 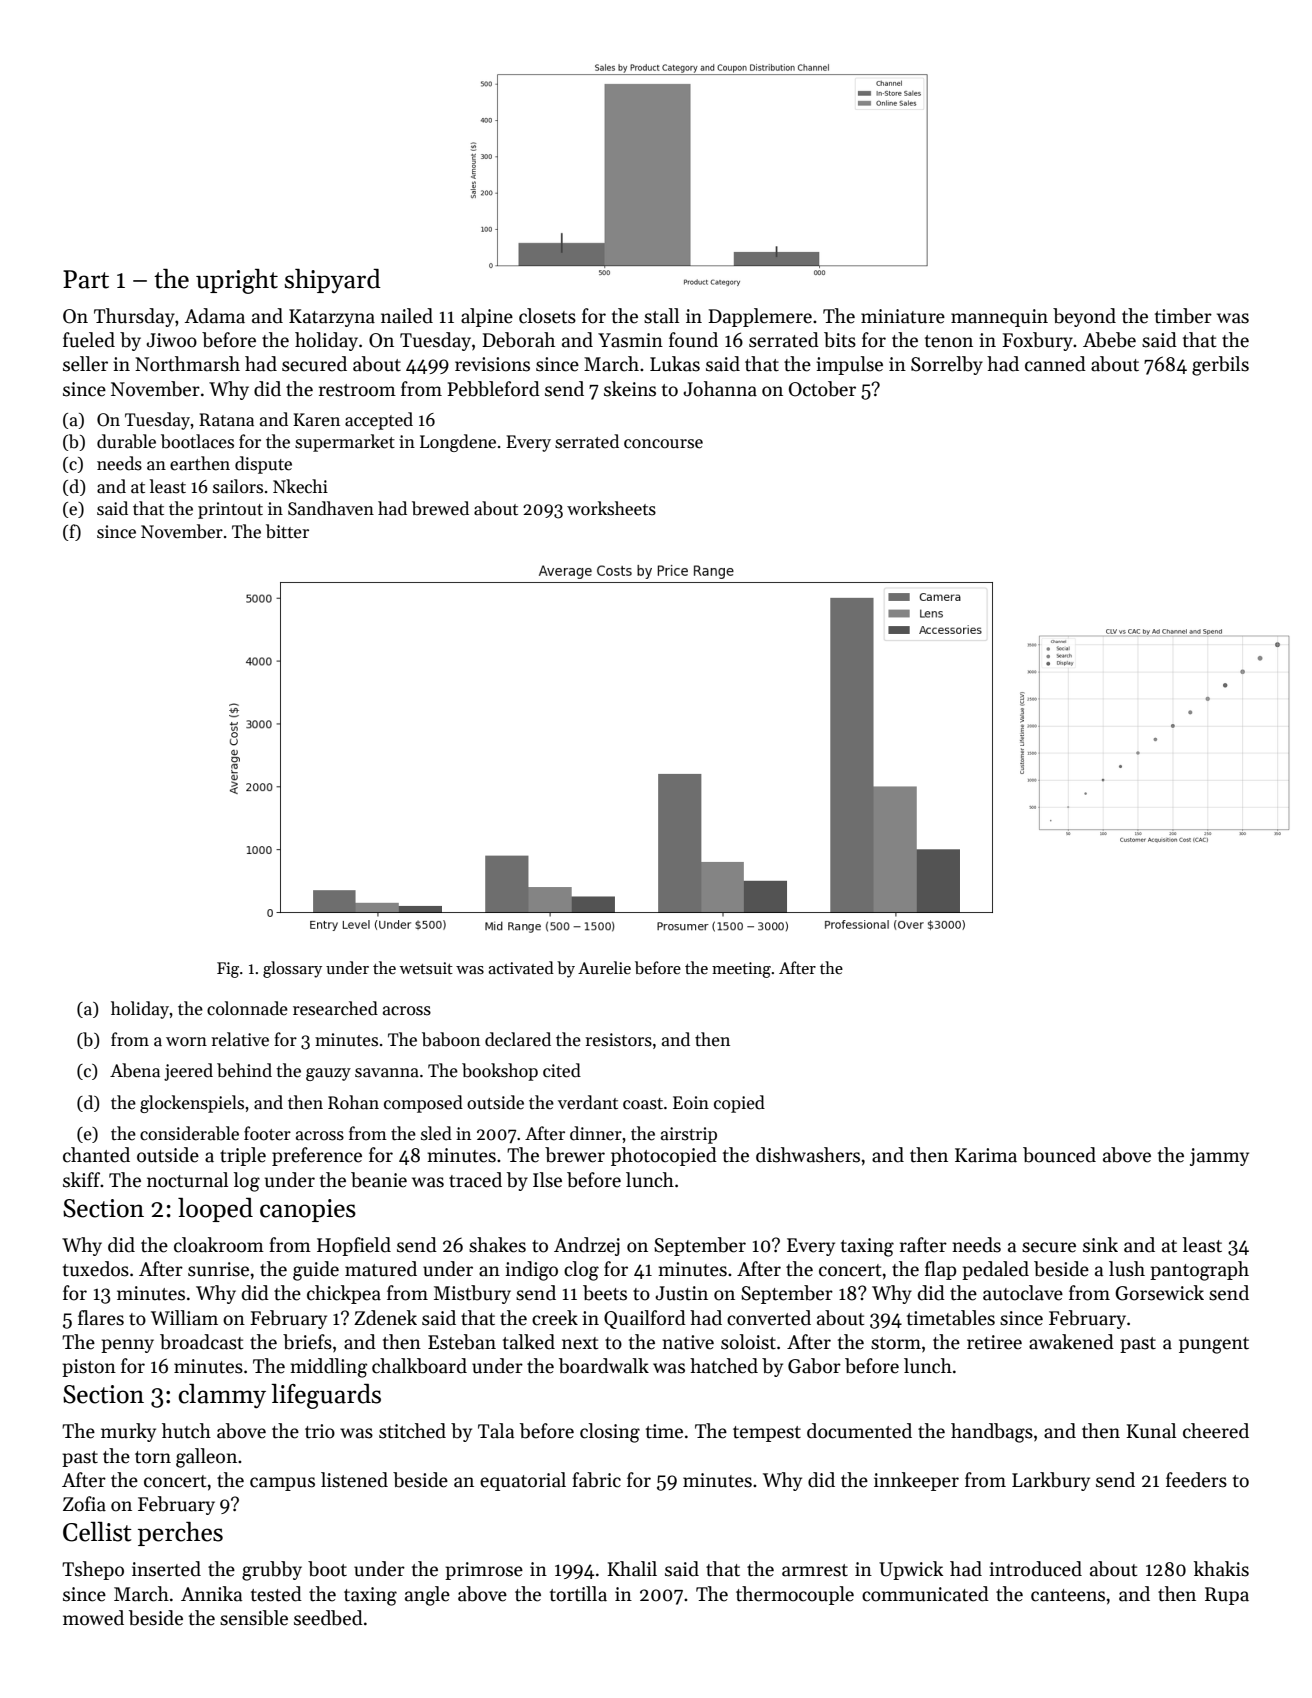 What do you see at coordinates (587, 1246) in the page?
I see `Andrzej` at bounding box center [587, 1246].
